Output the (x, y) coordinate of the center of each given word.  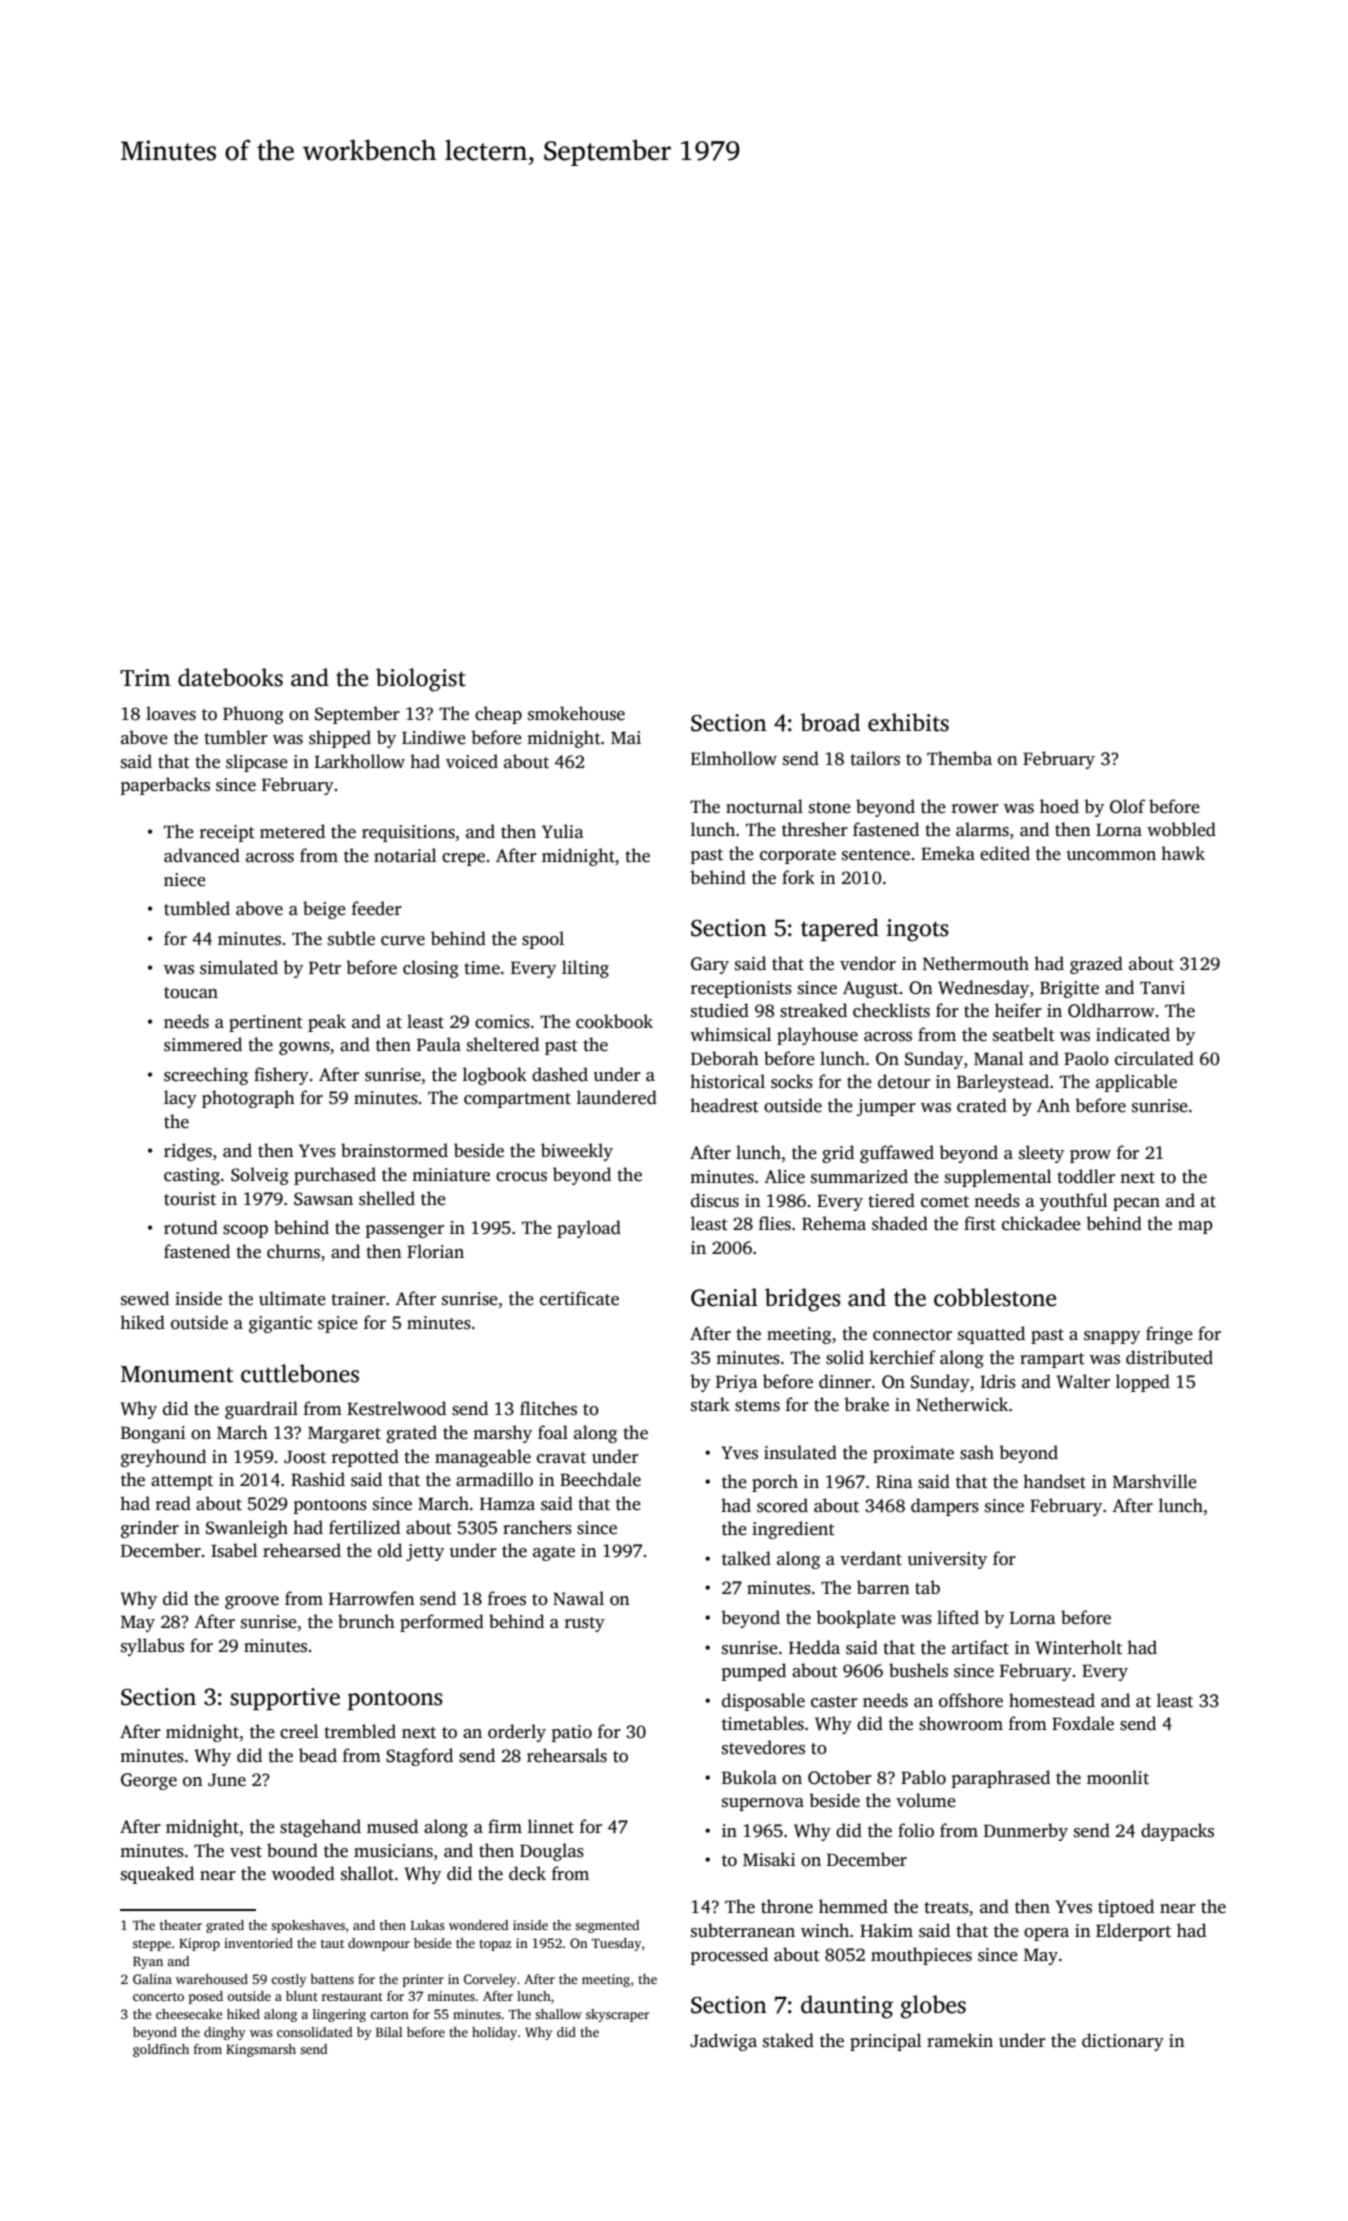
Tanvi (1162, 987)
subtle (351, 938)
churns (293, 1251)
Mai (626, 737)
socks (792, 1081)
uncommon (1111, 856)
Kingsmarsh (261, 2050)
